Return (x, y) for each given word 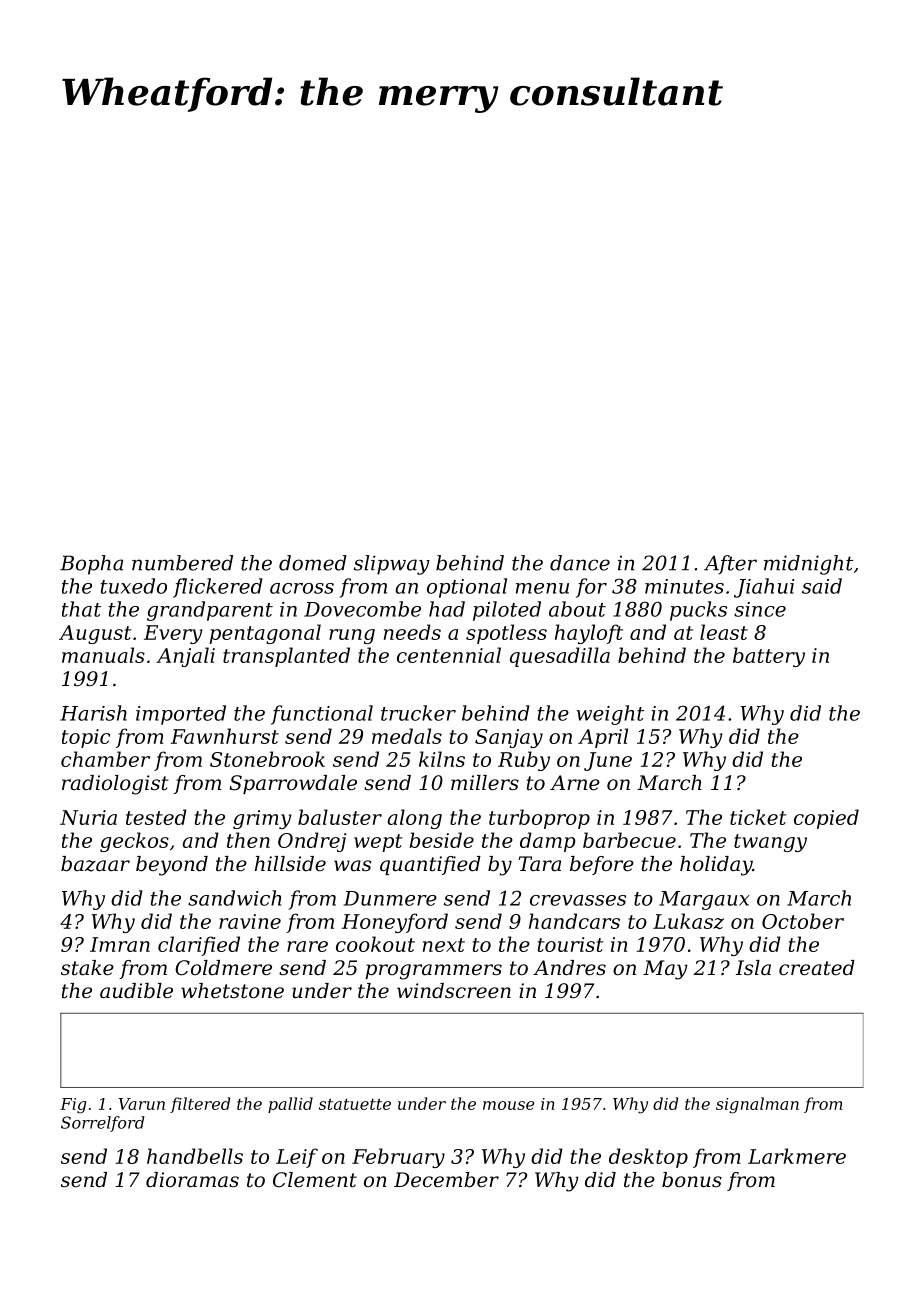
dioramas (192, 1180)
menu (542, 588)
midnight (808, 565)
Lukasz (688, 921)
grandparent (210, 611)
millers (485, 783)
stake (87, 968)
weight (610, 715)
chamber (105, 759)
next (444, 945)
